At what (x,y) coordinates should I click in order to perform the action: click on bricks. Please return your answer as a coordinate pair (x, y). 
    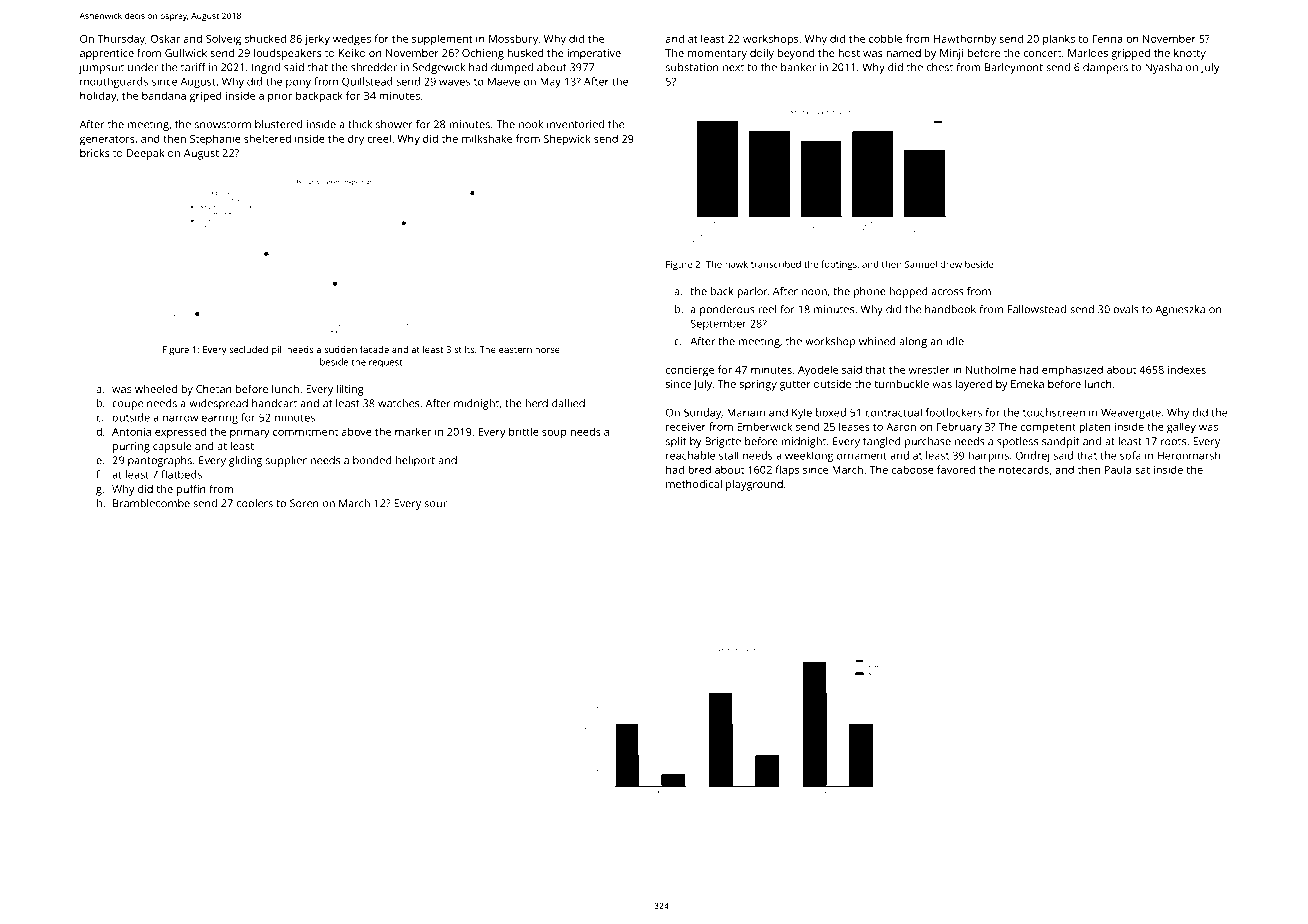
    Looking at the image, I should click on (94, 153).
